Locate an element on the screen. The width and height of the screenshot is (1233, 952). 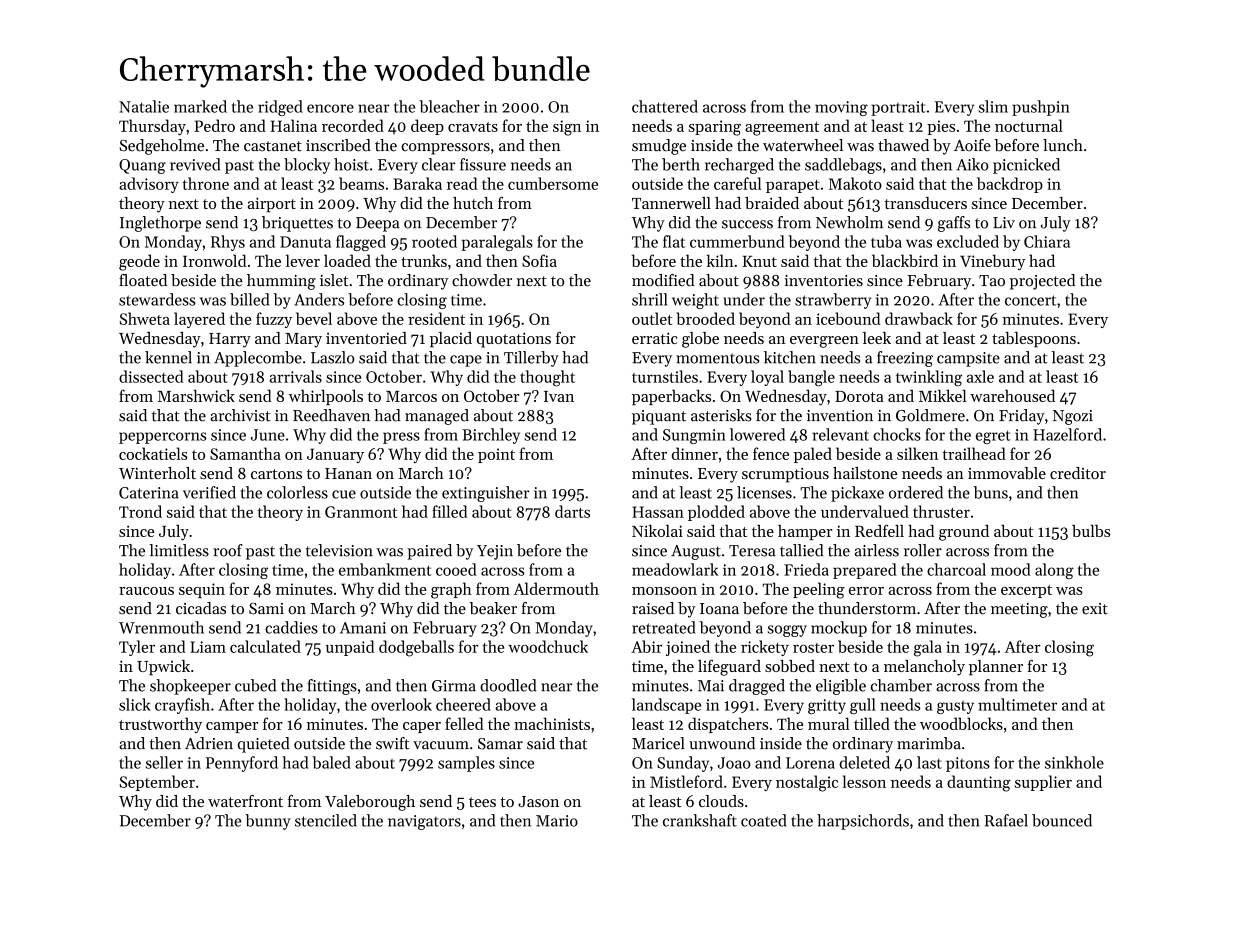
Chiara is located at coordinates (1047, 241).
